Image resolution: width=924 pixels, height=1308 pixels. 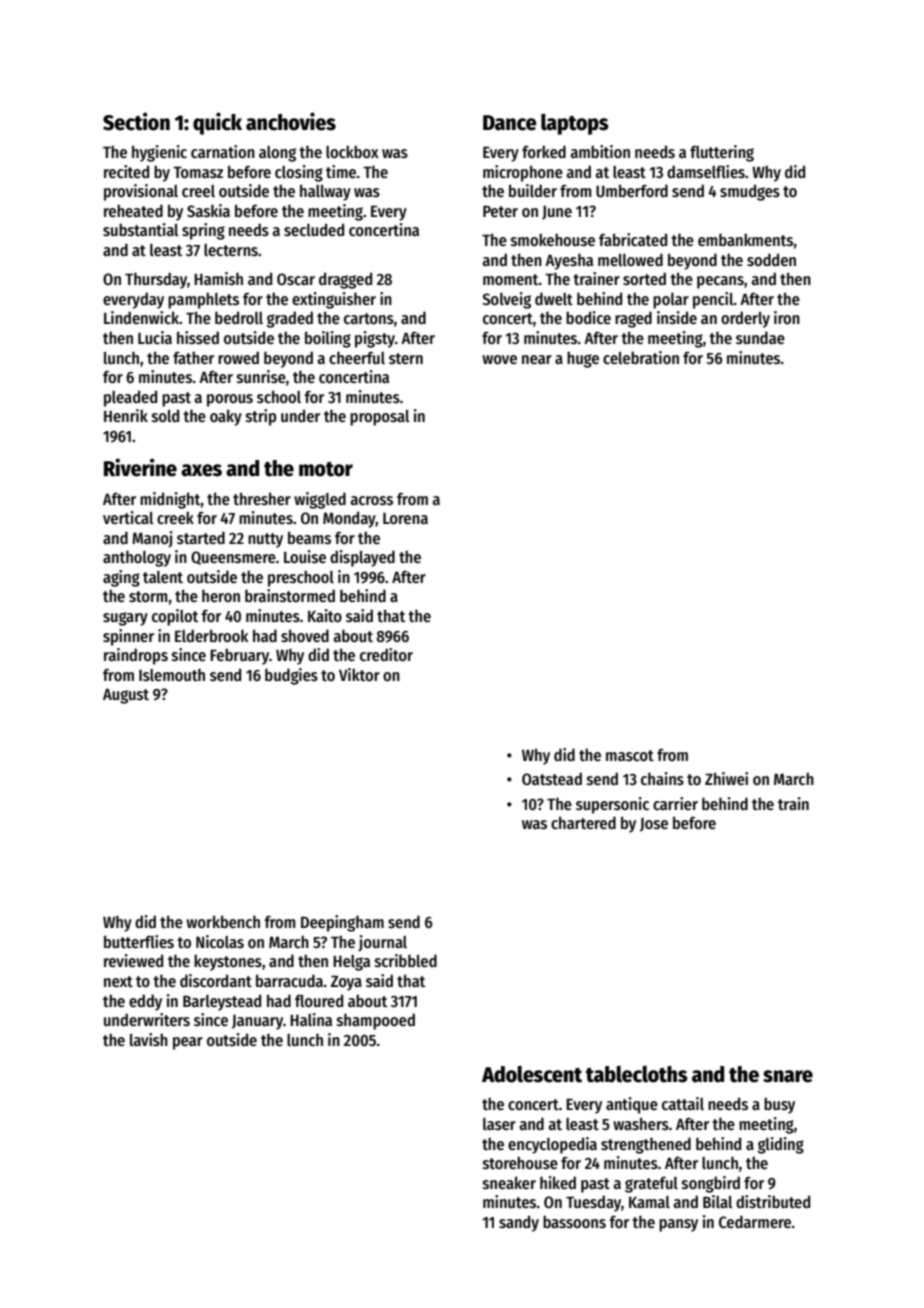 What do you see at coordinates (583, 822) in the screenshot?
I see `chartered` at bounding box center [583, 822].
